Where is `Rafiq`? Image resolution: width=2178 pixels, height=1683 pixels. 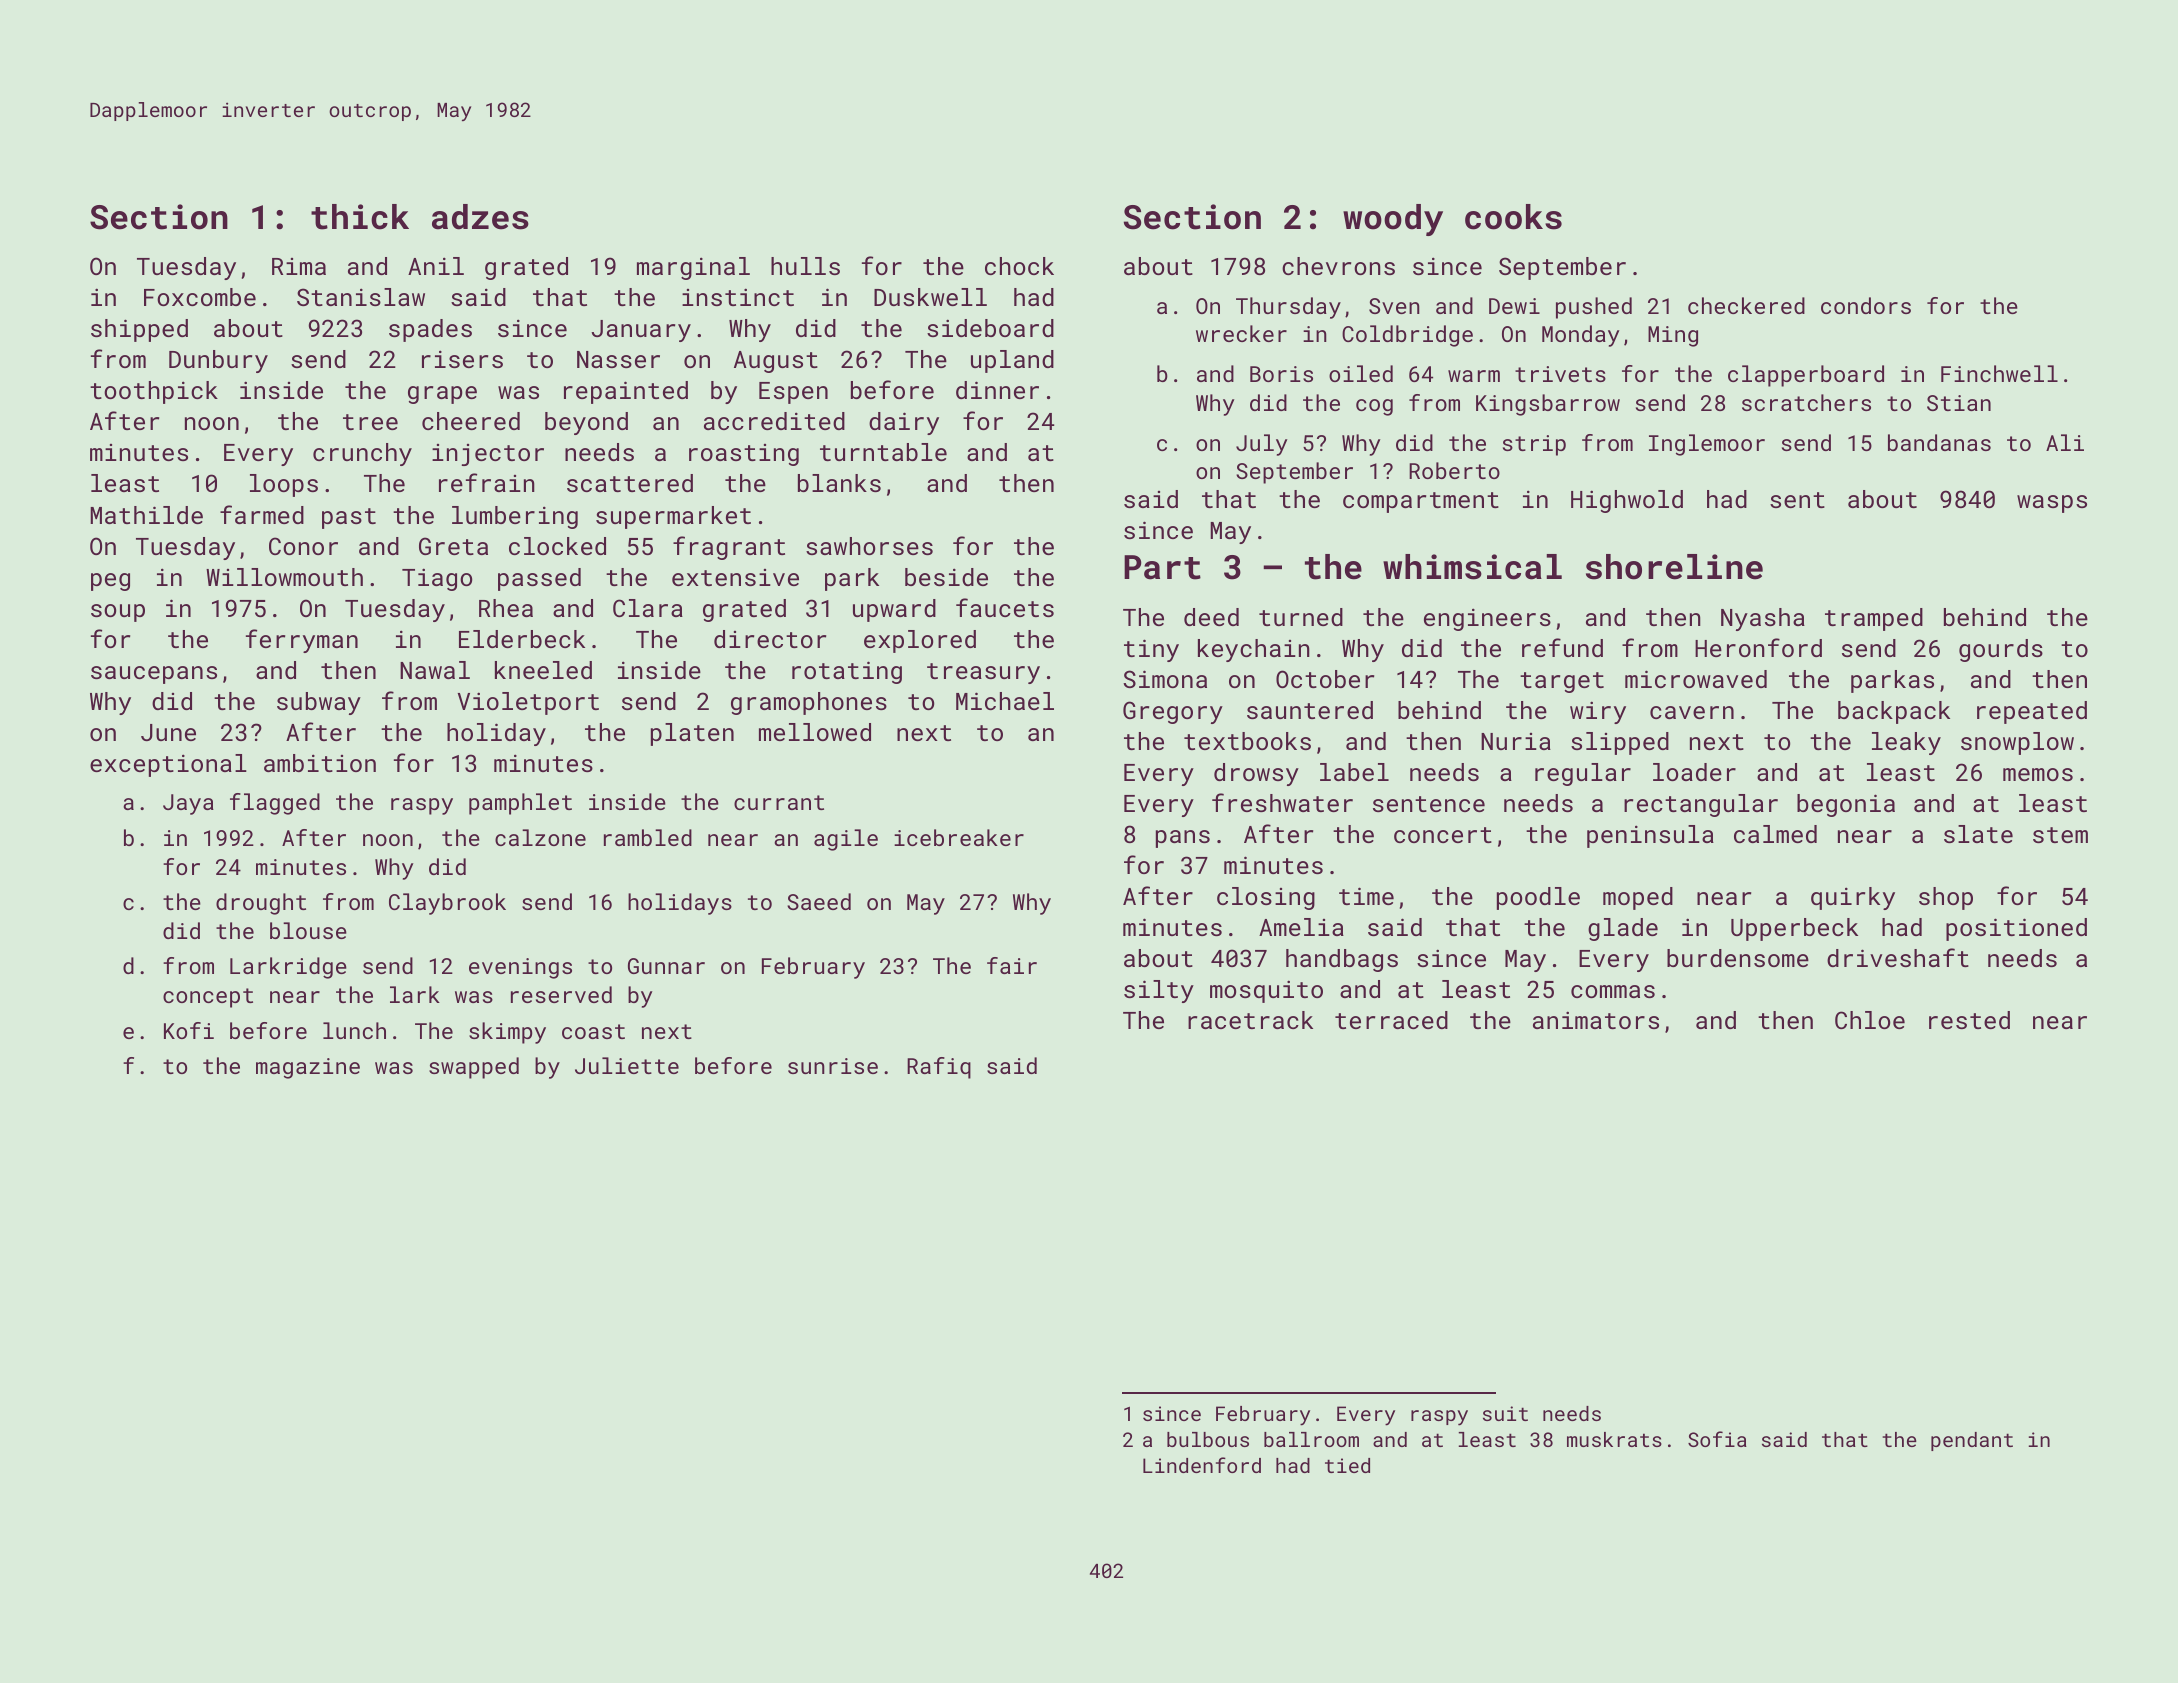
Rafiq is located at coordinates (939, 1068).
